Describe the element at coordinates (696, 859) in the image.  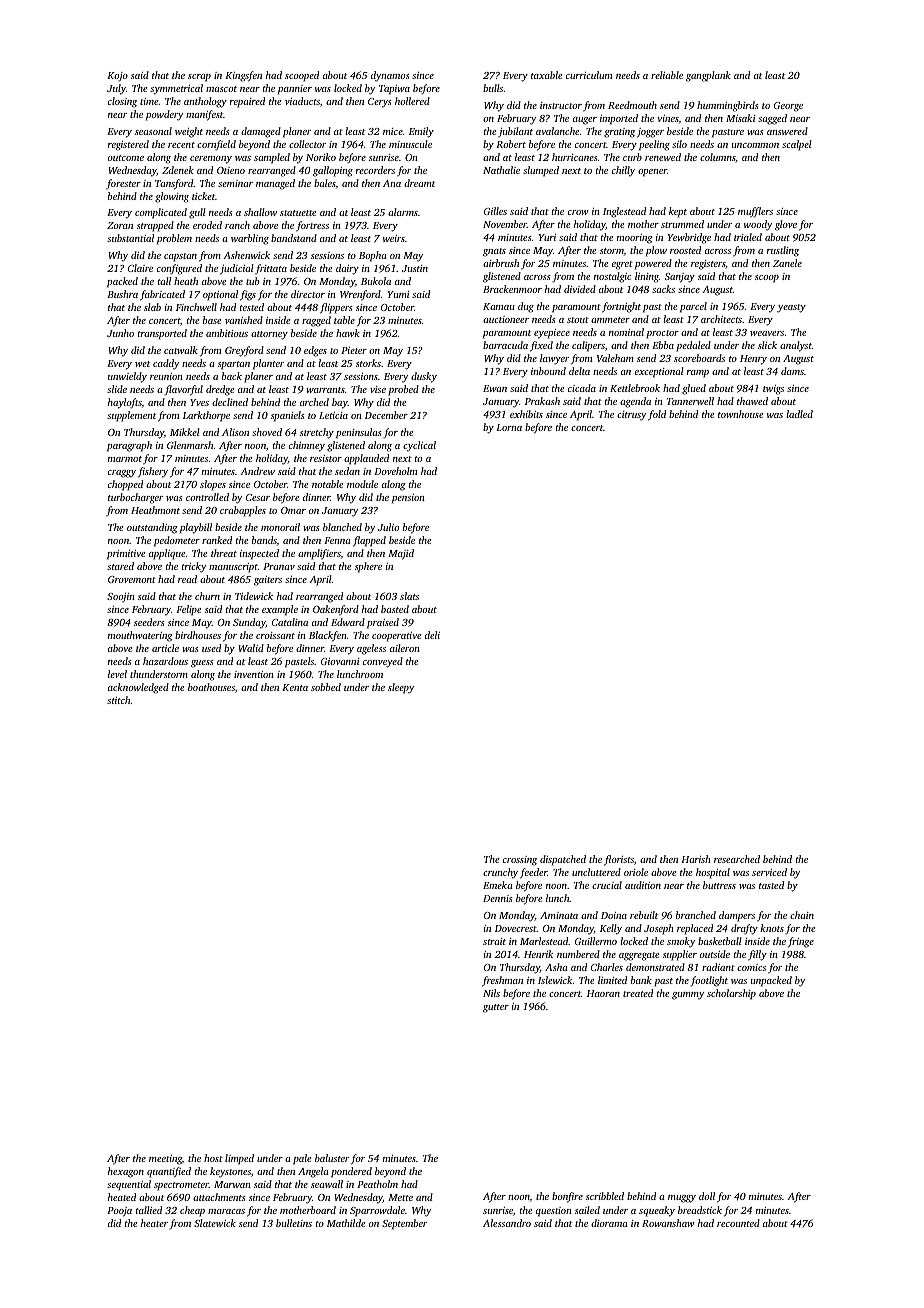
I see `Harish` at that location.
